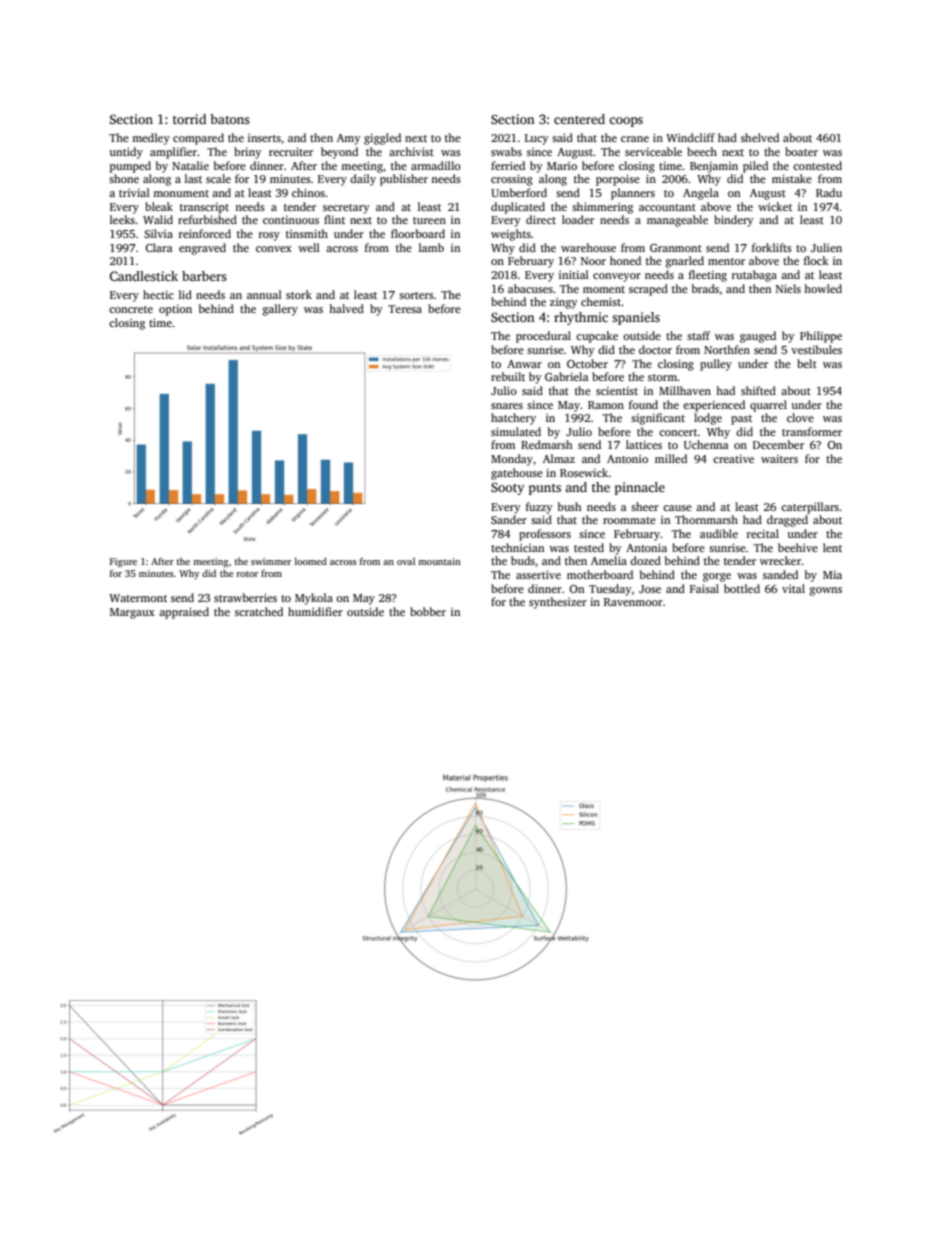 The height and width of the page is (1233, 952). I want to click on torrid, so click(189, 119).
